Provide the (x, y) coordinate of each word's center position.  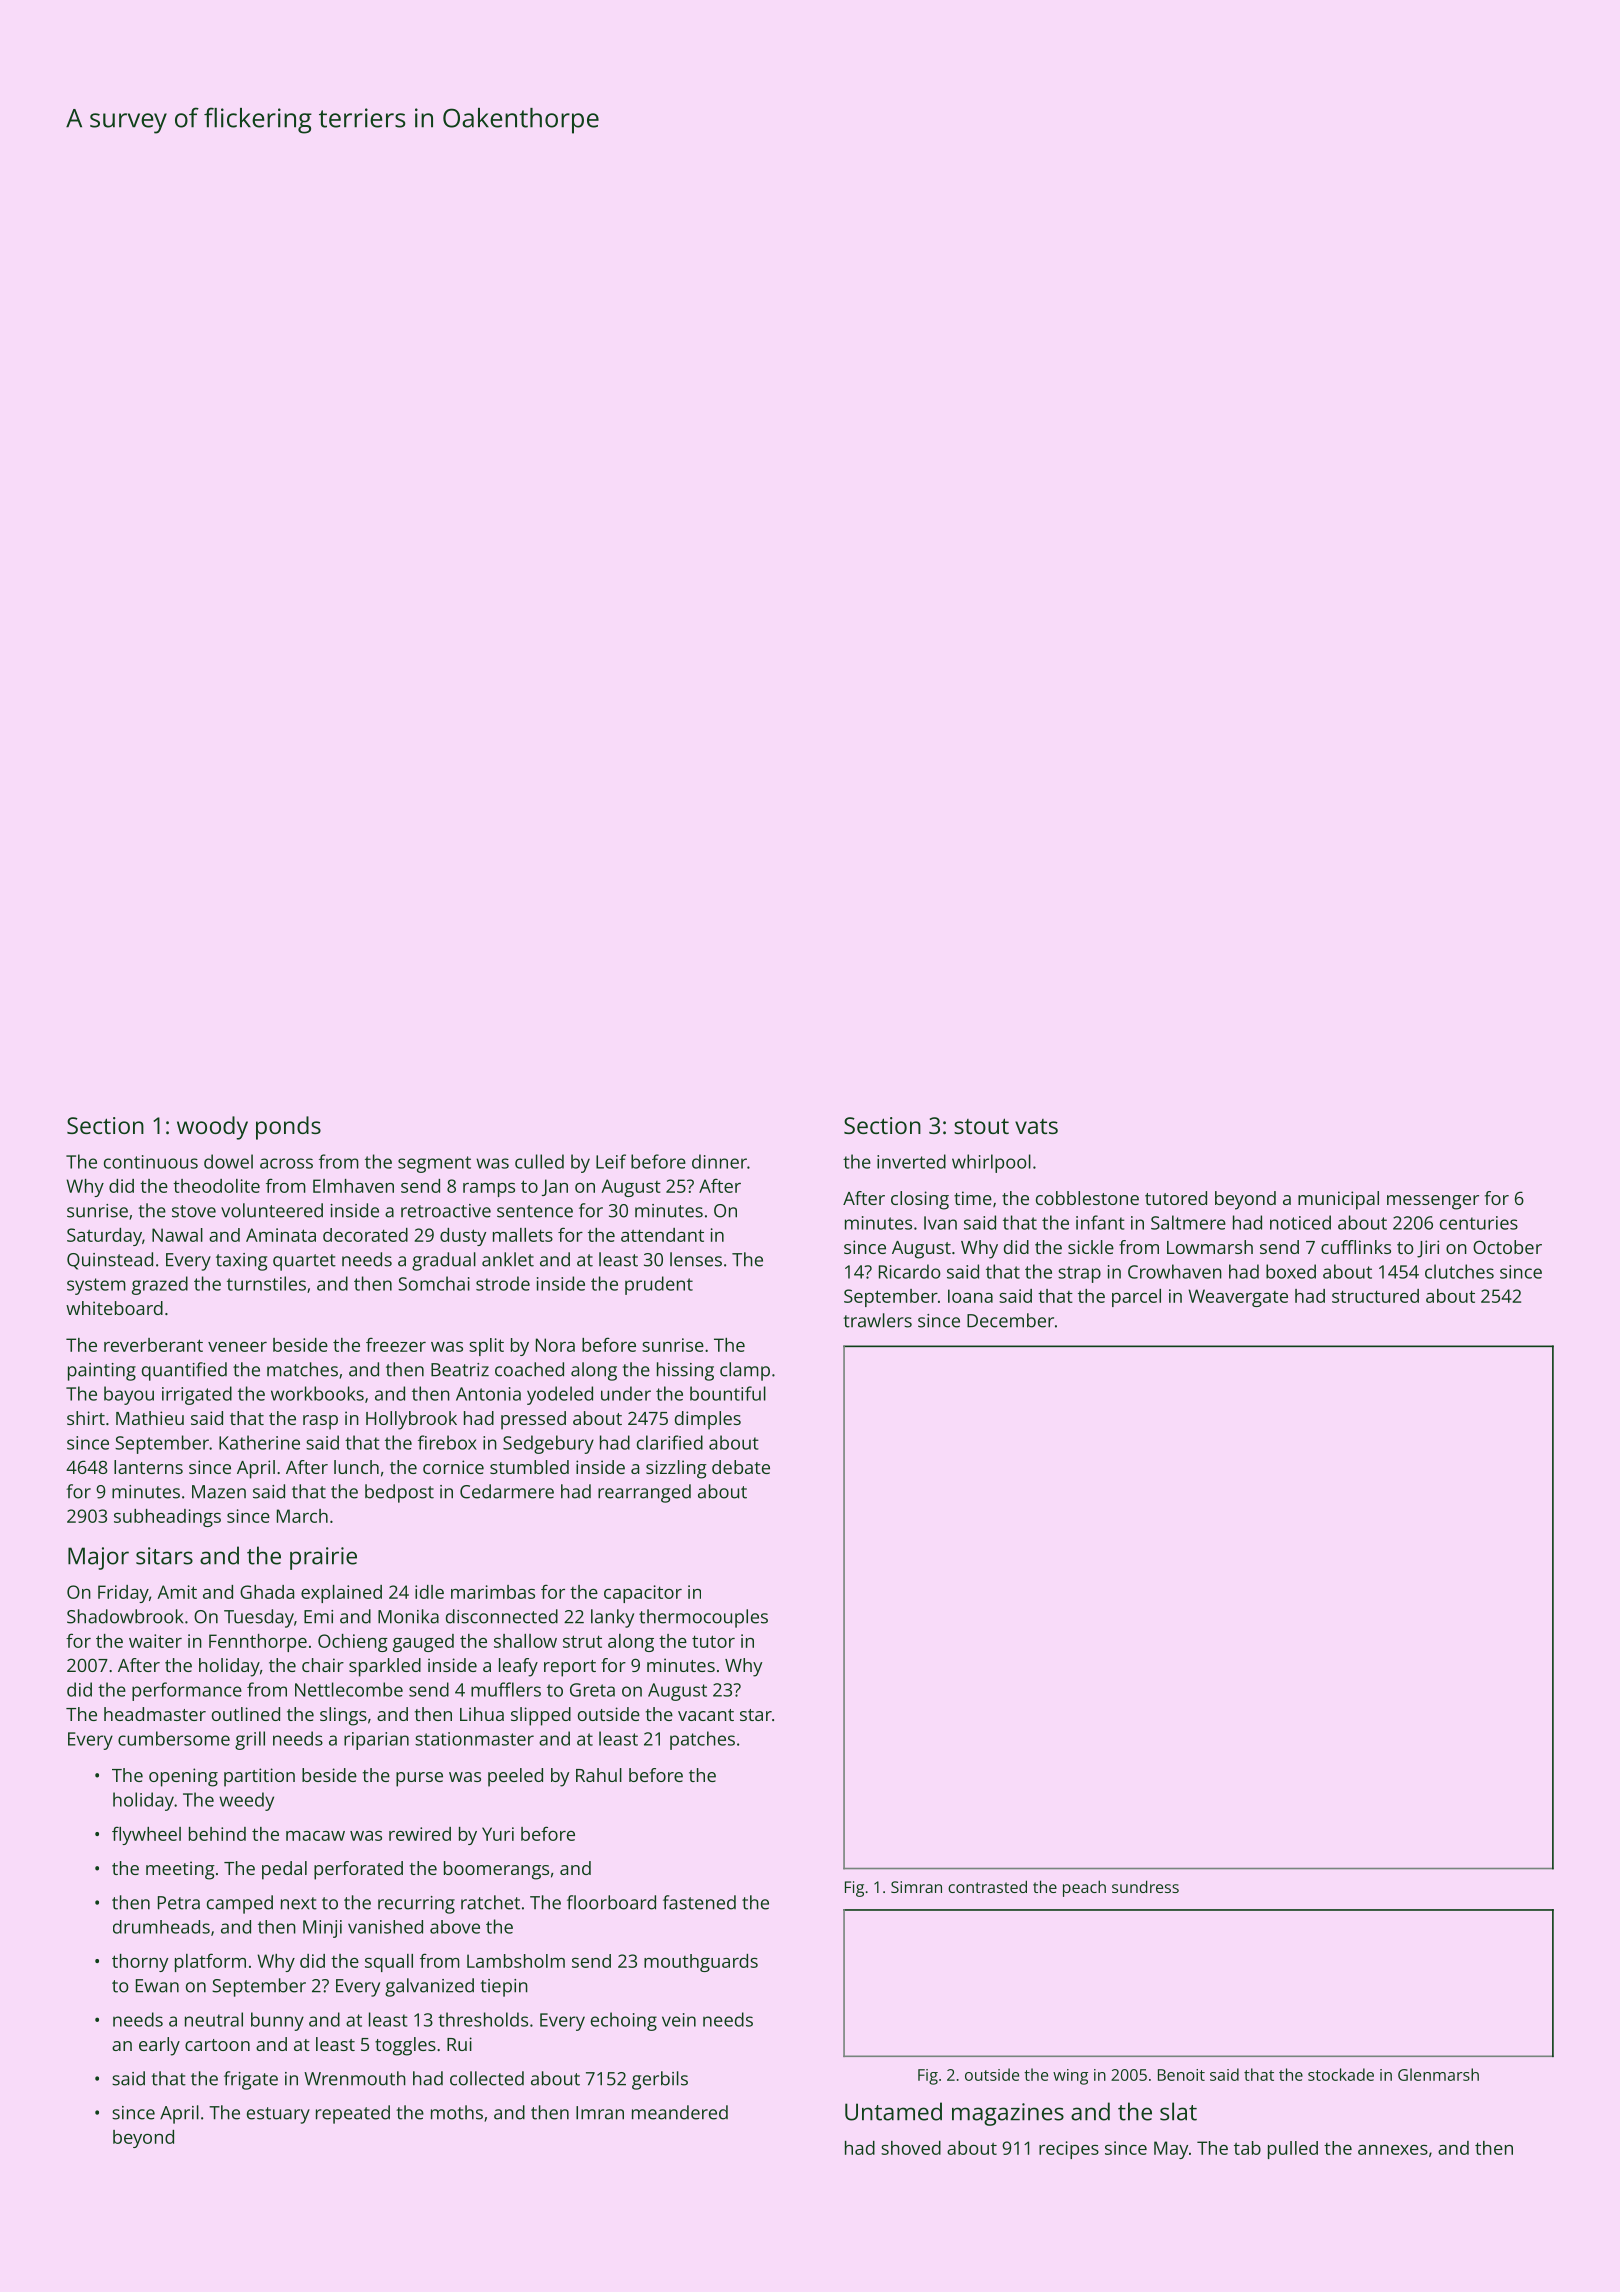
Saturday (104, 1237)
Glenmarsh (1438, 2074)
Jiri (1428, 1249)
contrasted (987, 1886)
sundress (1145, 1886)
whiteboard (114, 1308)
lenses (696, 1259)
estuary (278, 2115)
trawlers (877, 1320)
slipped (541, 1716)
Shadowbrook (125, 1616)
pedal (284, 1870)
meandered (680, 2112)
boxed (1291, 1271)
